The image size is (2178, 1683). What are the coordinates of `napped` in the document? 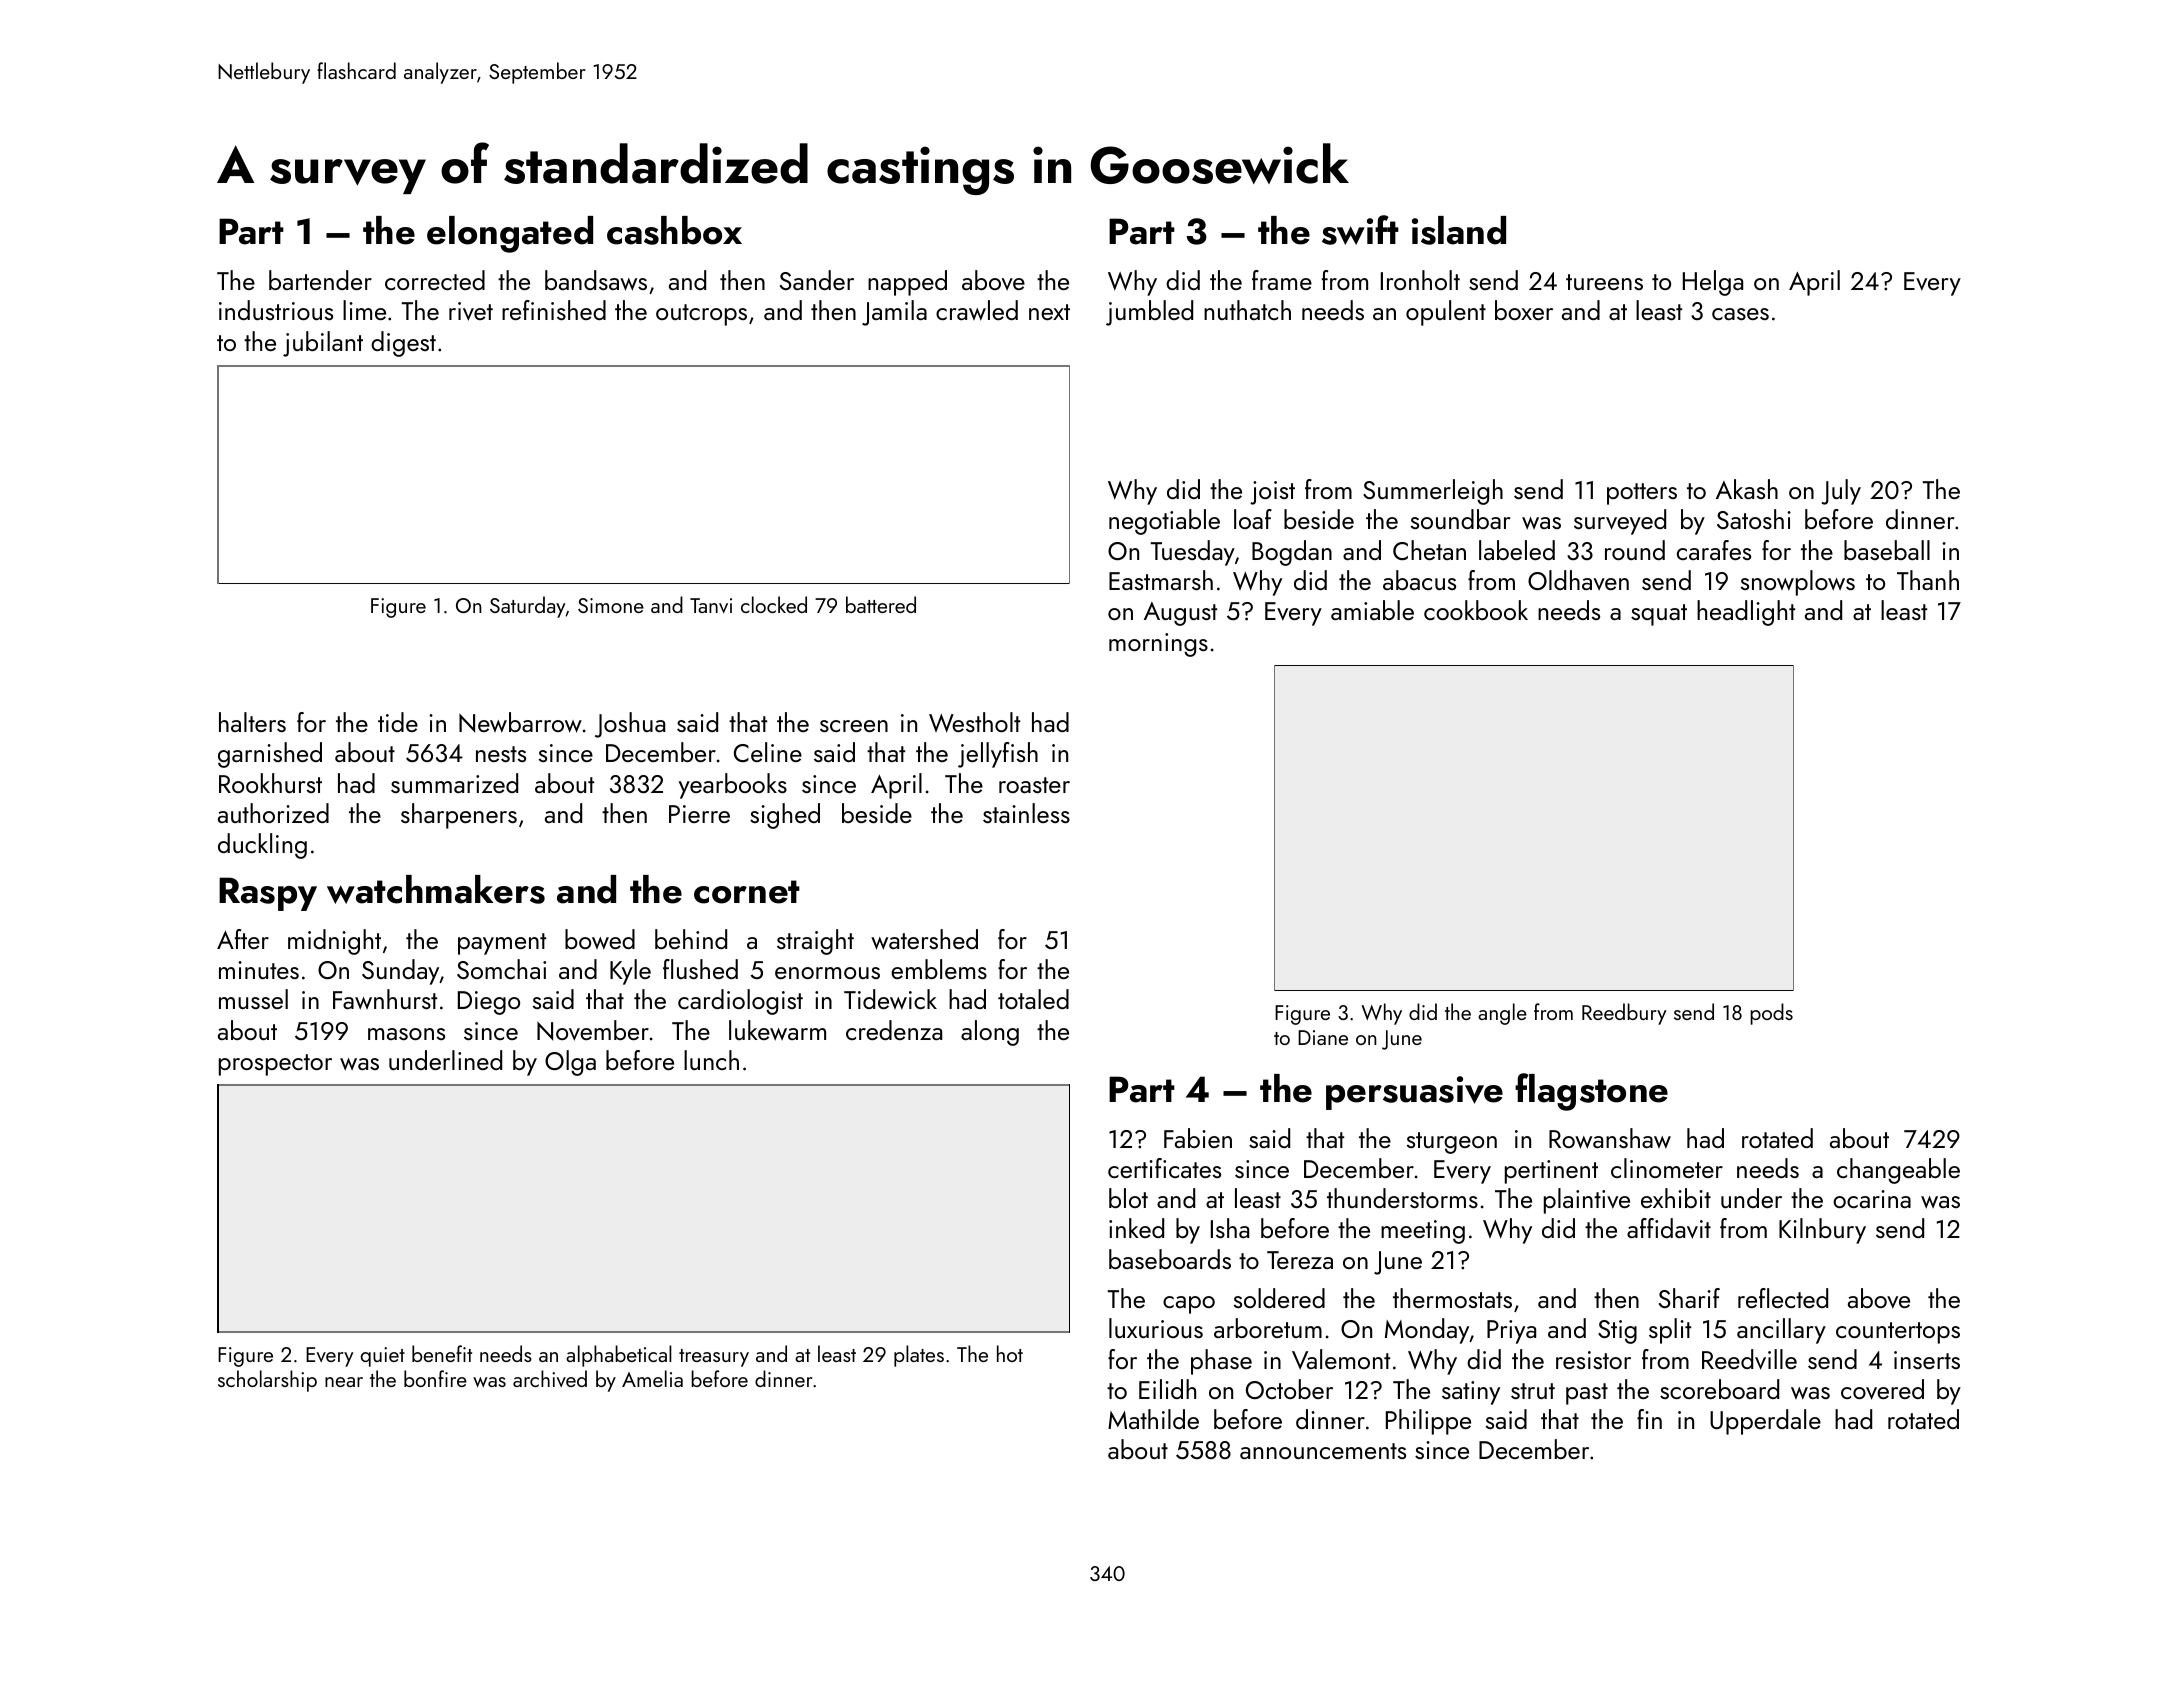 It's located at (907, 283).
